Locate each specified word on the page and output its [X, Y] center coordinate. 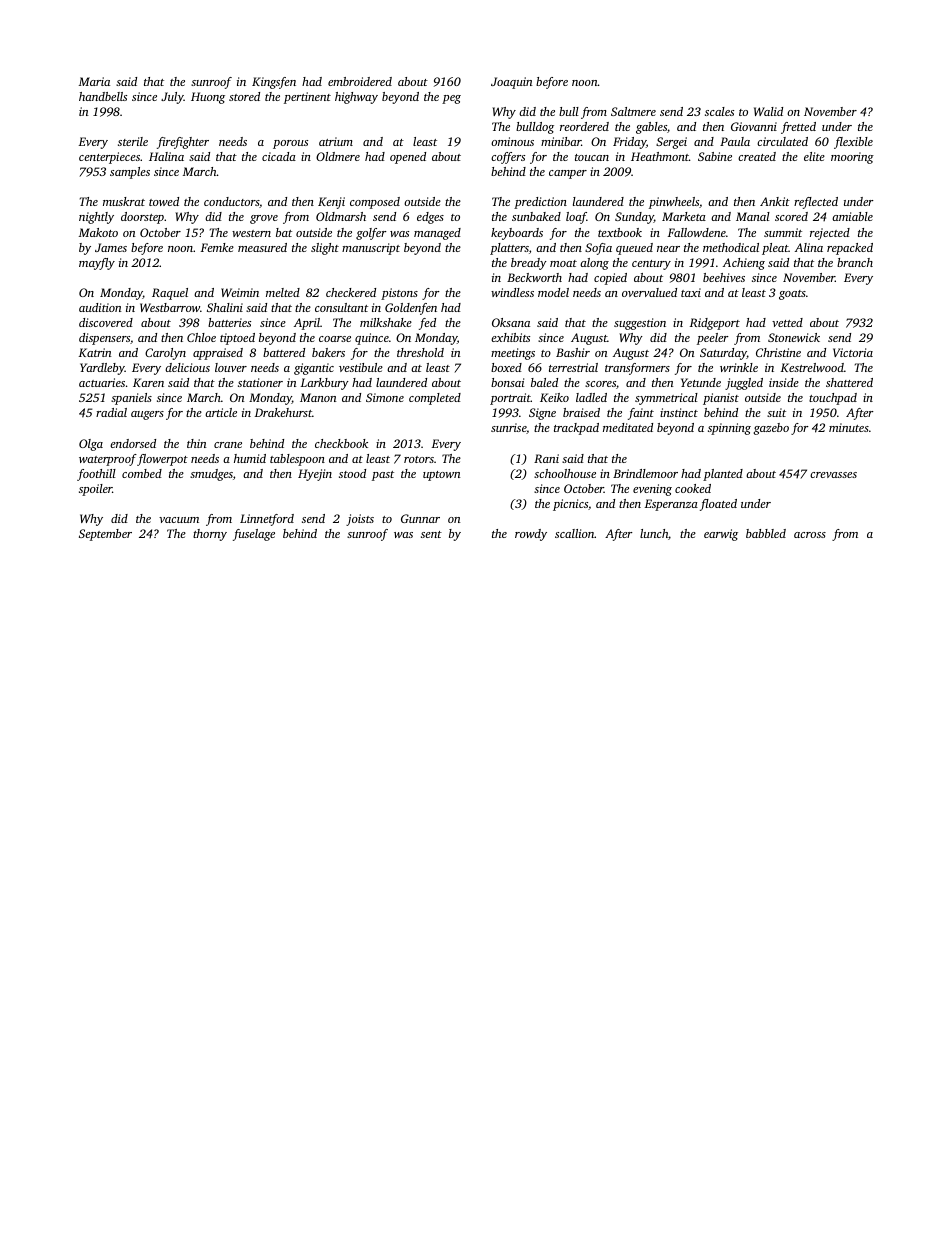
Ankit [775, 201]
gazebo [771, 429]
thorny [210, 535]
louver [231, 367]
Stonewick [794, 337]
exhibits [510, 337]
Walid [768, 111]
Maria [94, 81]
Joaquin [512, 83]
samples [130, 173]
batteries [229, 322]
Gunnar [420, 518]
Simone [385, 397]
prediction [540, 203]
